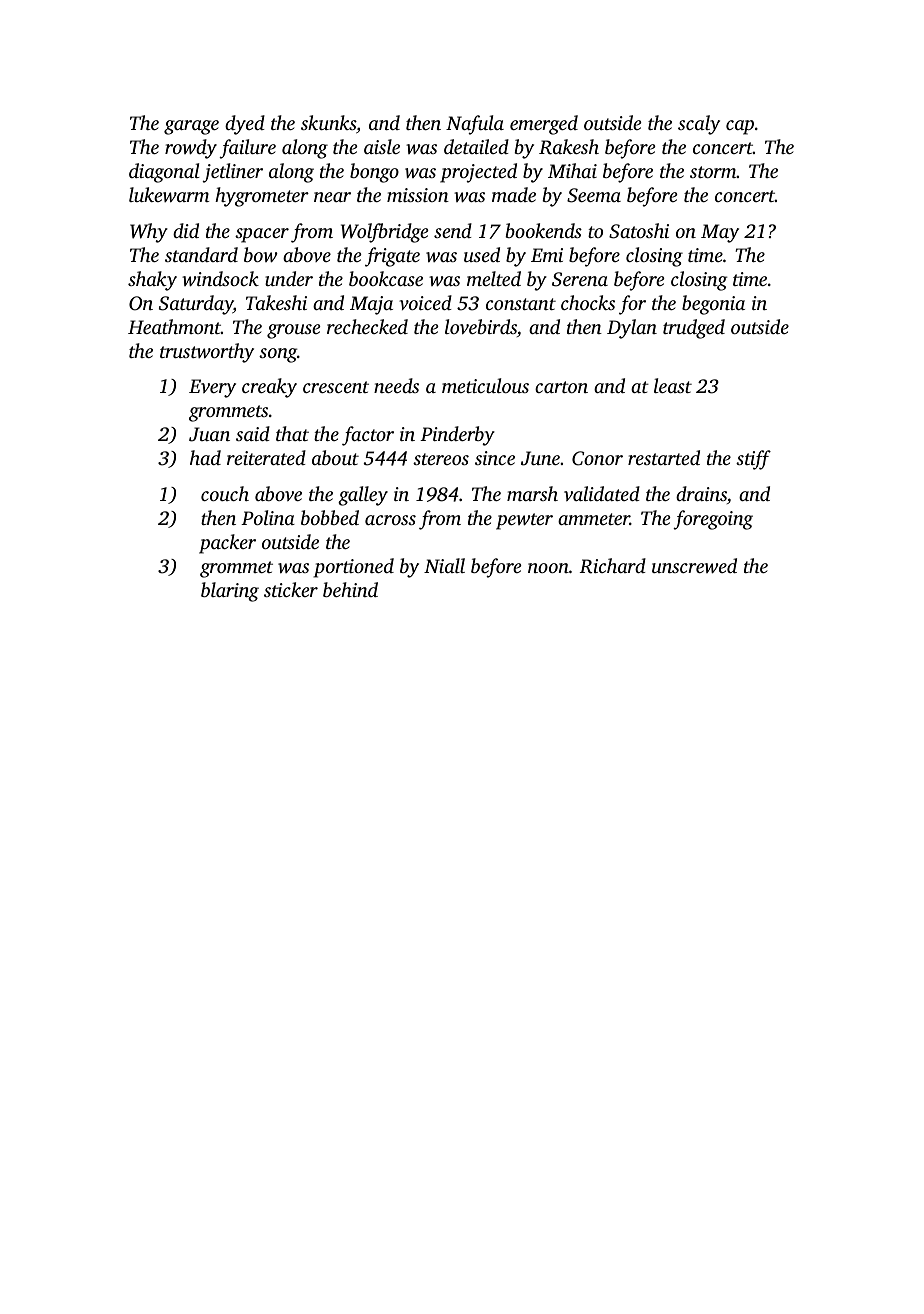 This screenshot has height=1314, width=924. What do you see at coordinates (740, 127) in the screenshot?
I see `cap` at bounding box center [740, 127].
